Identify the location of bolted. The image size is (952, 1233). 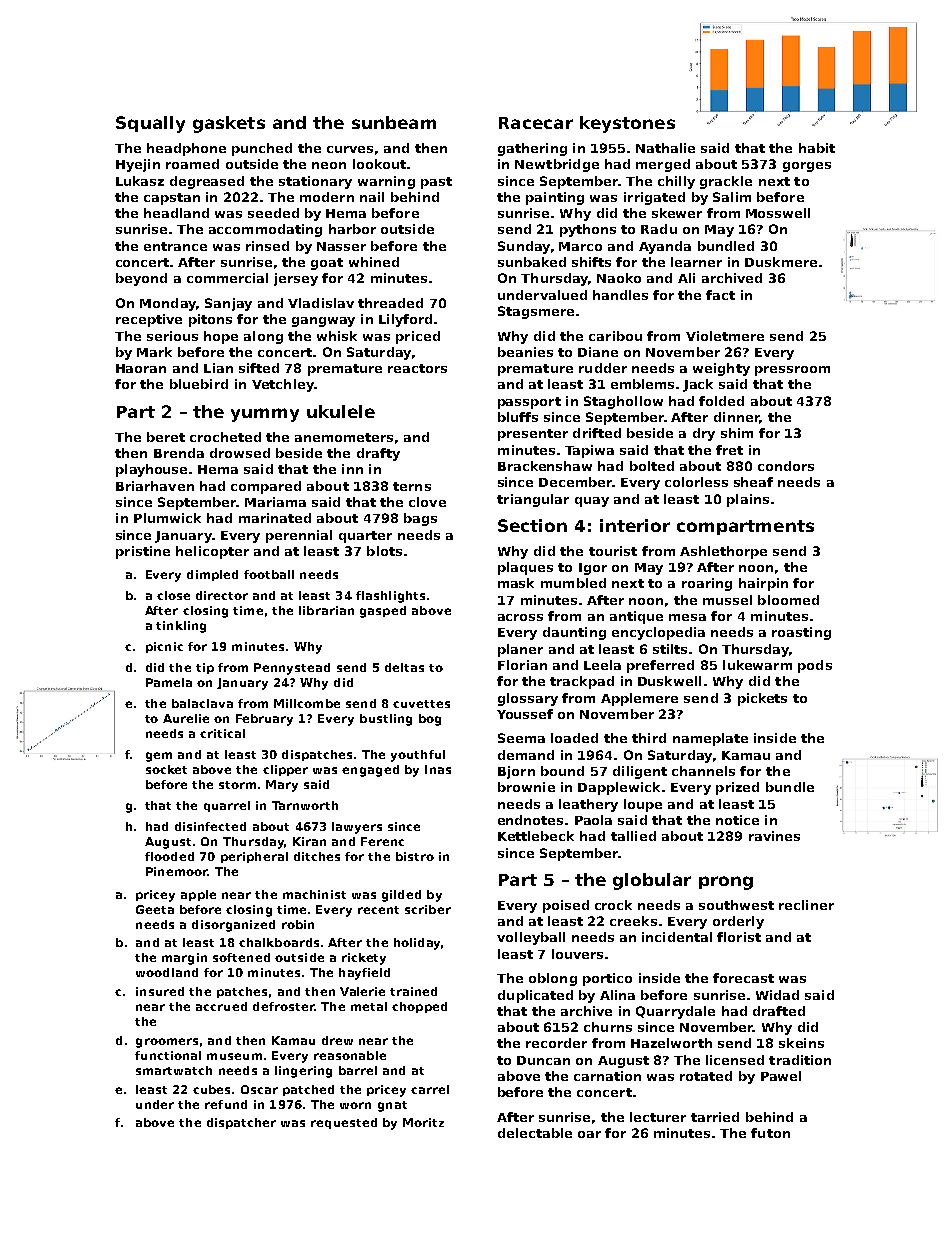
(652, 466).
